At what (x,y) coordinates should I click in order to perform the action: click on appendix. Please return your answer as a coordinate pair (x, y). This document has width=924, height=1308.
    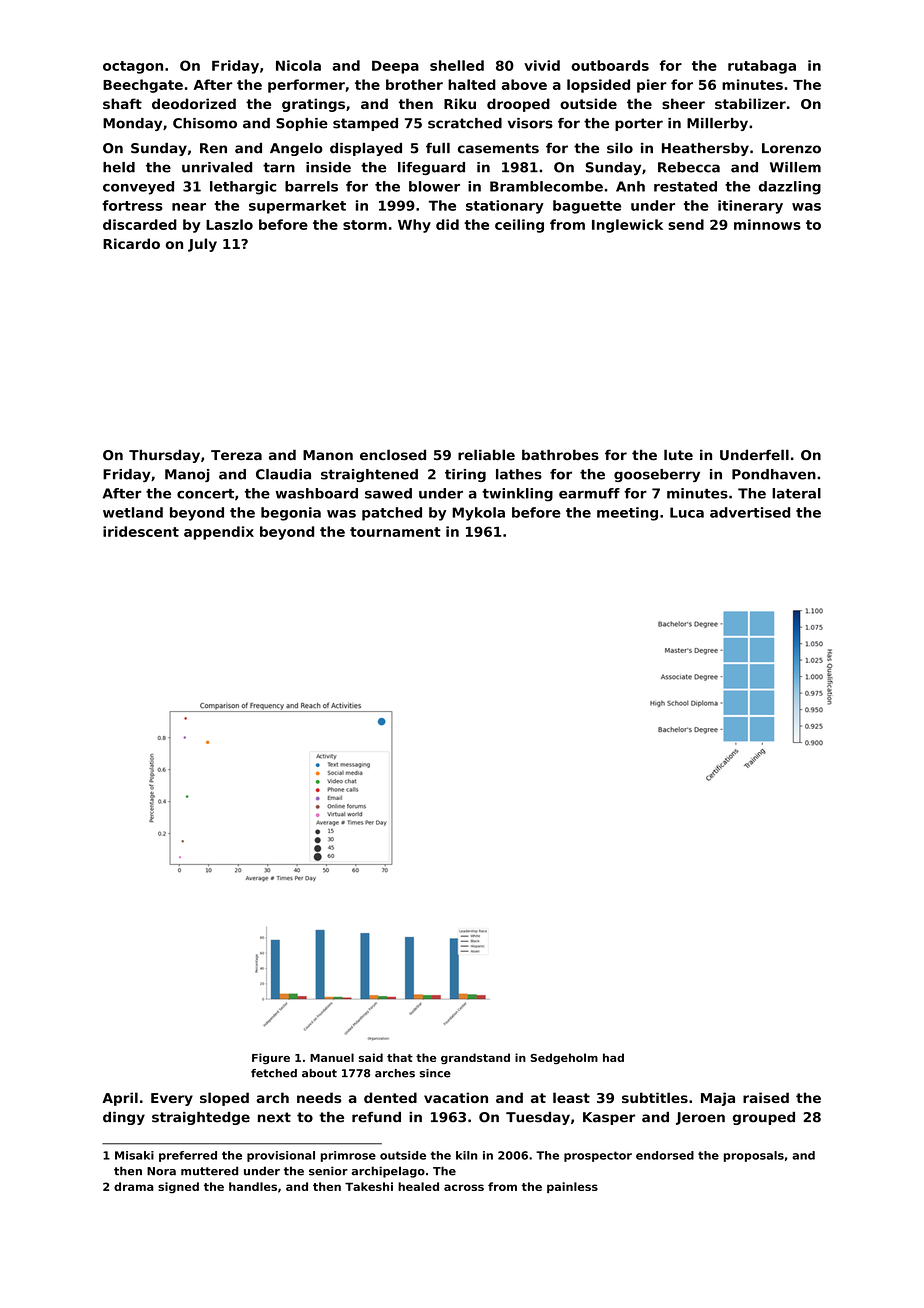
    Looking at the image, I should click on (219, 533).
